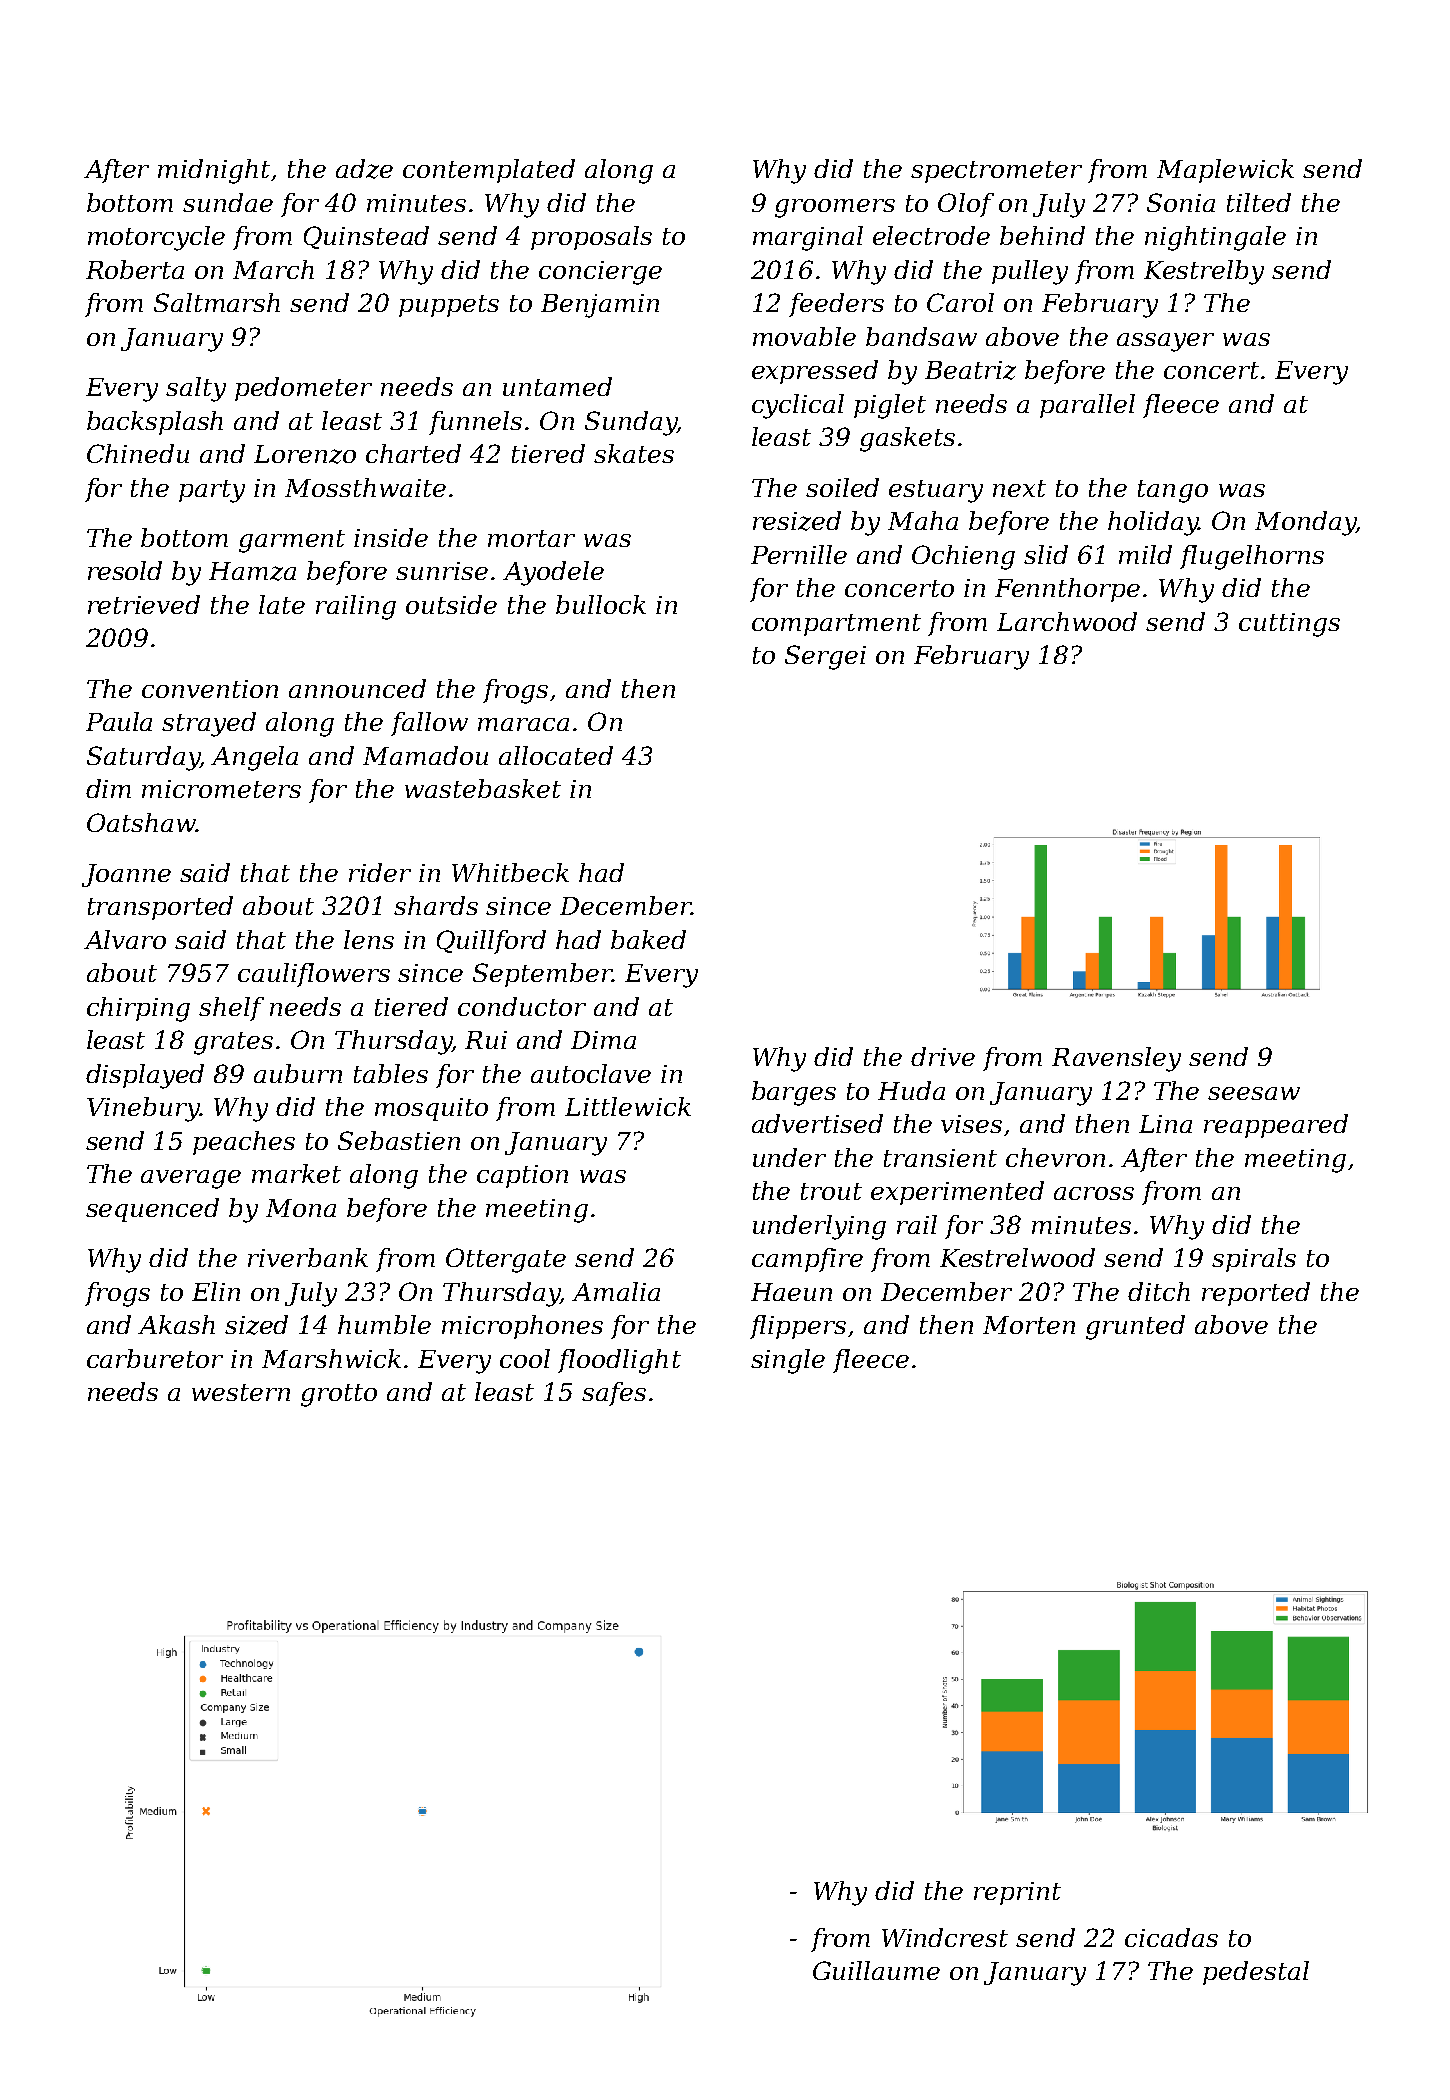 The height and width of the image is (2100, 1450). I want to click on marginal, so click(808, 238).
